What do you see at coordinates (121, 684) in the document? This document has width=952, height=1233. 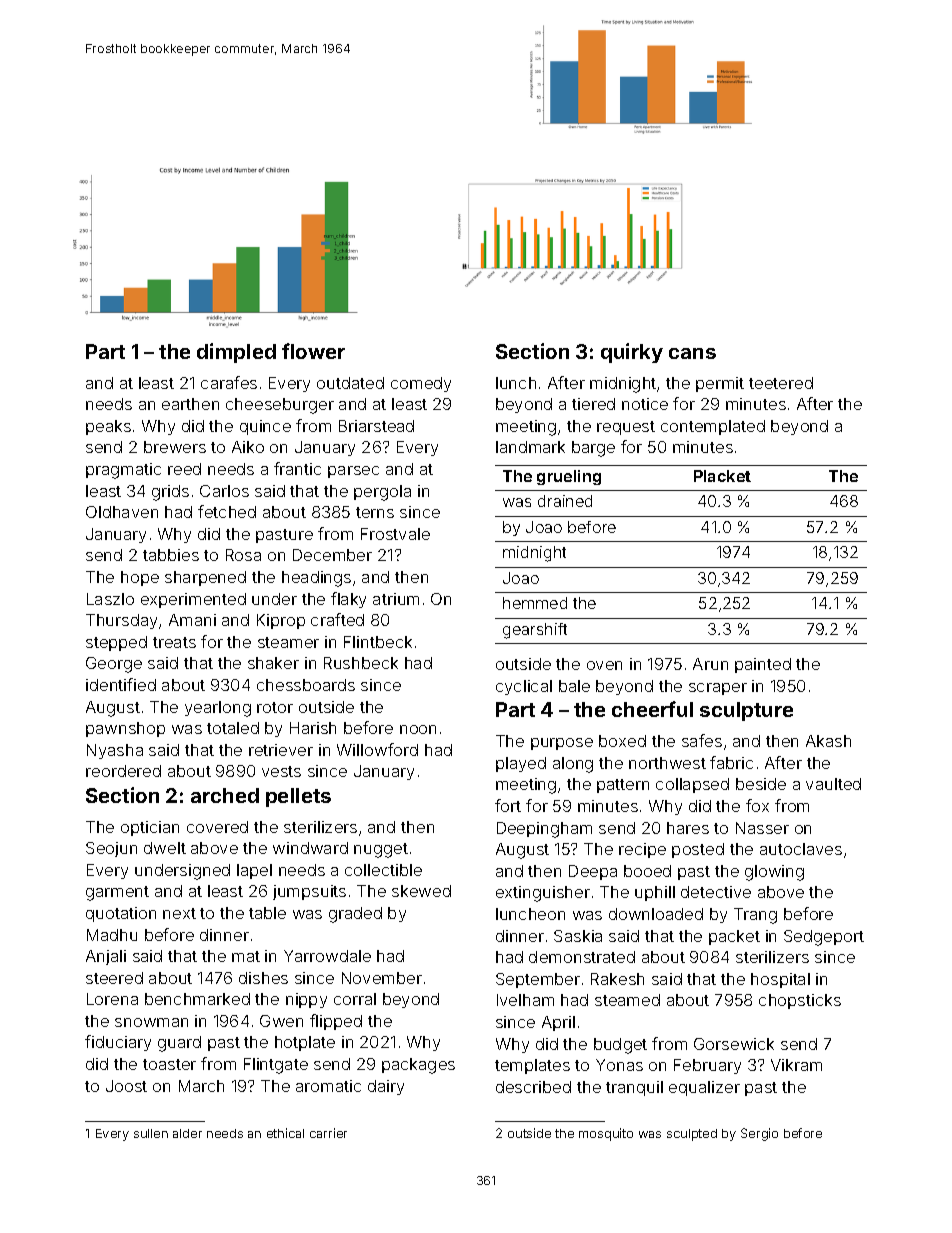 I see `identified` at bounding box center [121, 684].
